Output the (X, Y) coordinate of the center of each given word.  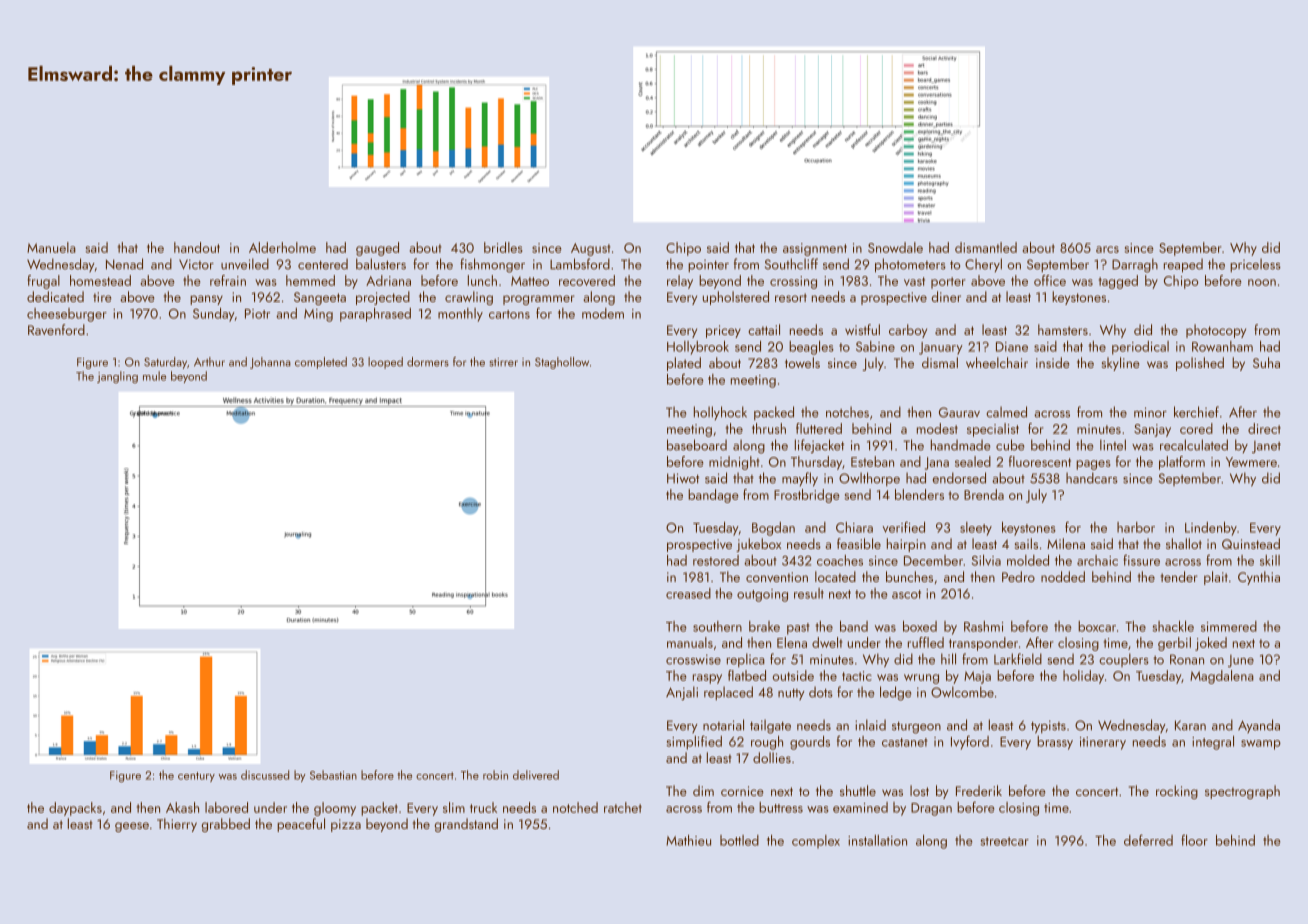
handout (197, 247)
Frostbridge (807, 496)
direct (1264, 428)
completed (321, 363)
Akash (182, 807)
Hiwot (683, 478)
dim (703, 790)
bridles (503, 247)
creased (688, 593)
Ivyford (970, 742)
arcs (1107, 249)
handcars (1092, 478)
